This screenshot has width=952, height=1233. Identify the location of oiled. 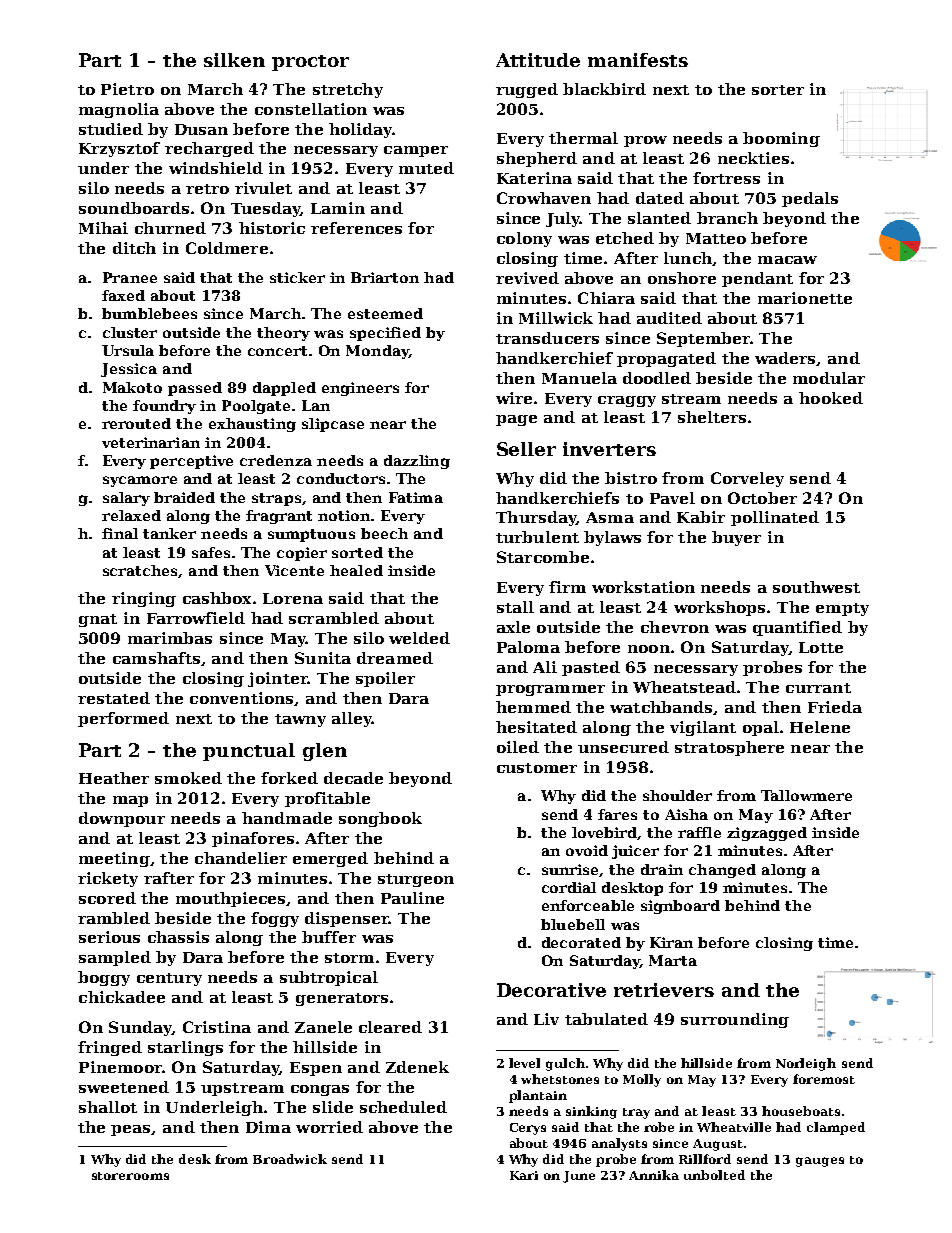
(518, 747).
